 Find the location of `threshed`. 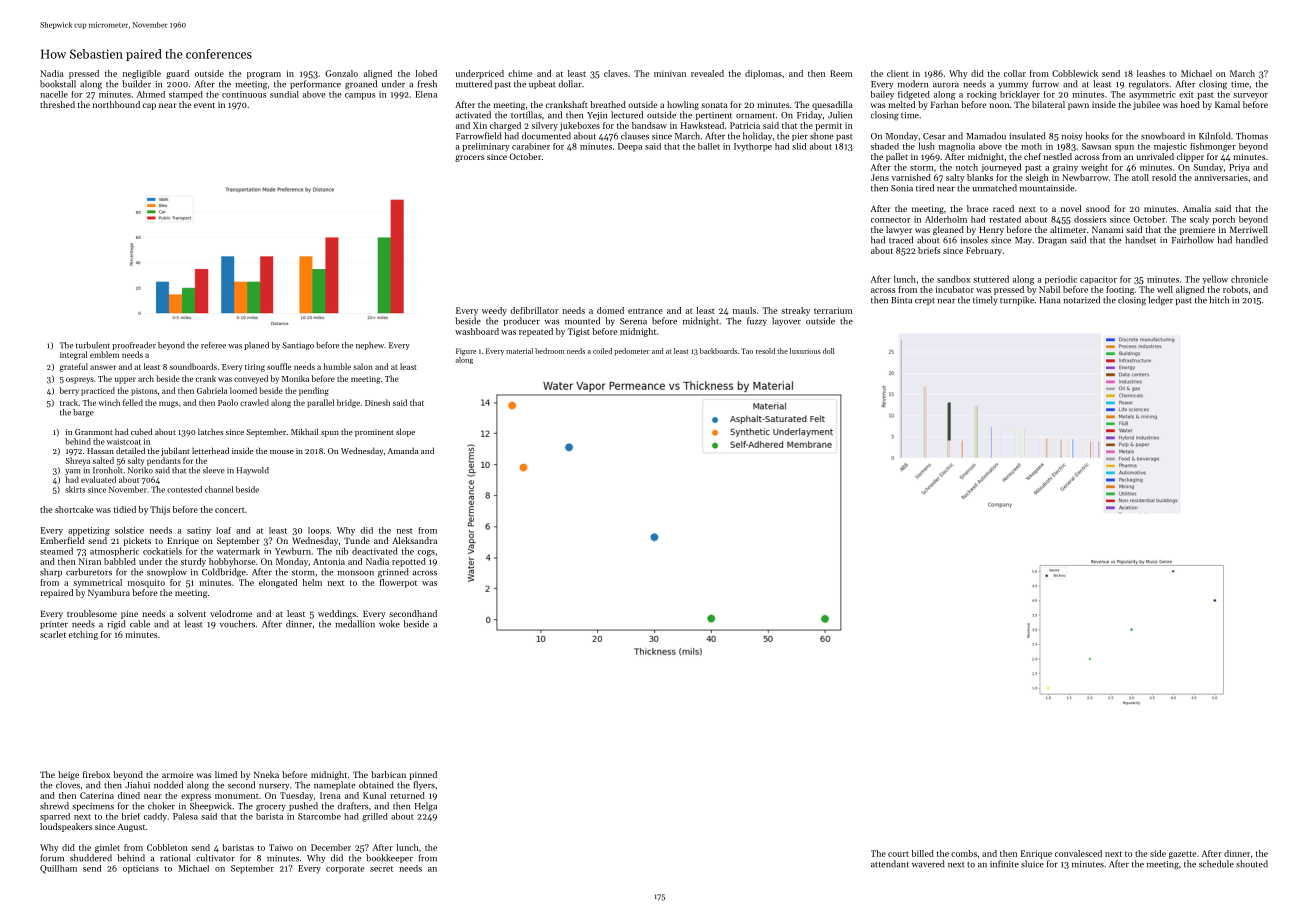

threshed is located at coordinates (57, 104).
